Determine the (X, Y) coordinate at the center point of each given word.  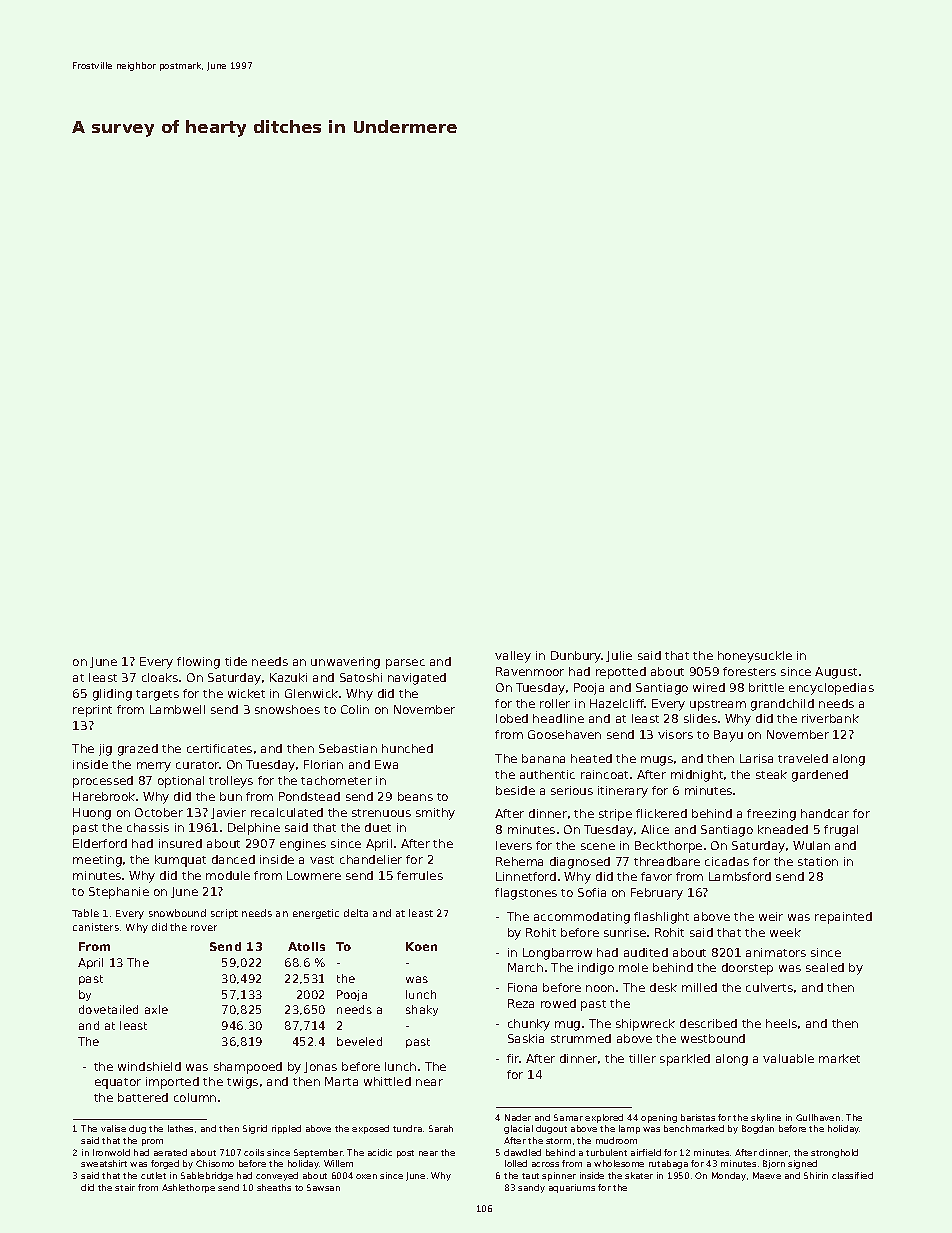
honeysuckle (755, 657)
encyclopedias (831, 689)
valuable (788, 1058)
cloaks (160, 677)
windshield (149, 1066)
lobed (512, 718)
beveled (359, 1041)
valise (113, 1128)
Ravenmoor (530, 671)
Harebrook (104, 796)
